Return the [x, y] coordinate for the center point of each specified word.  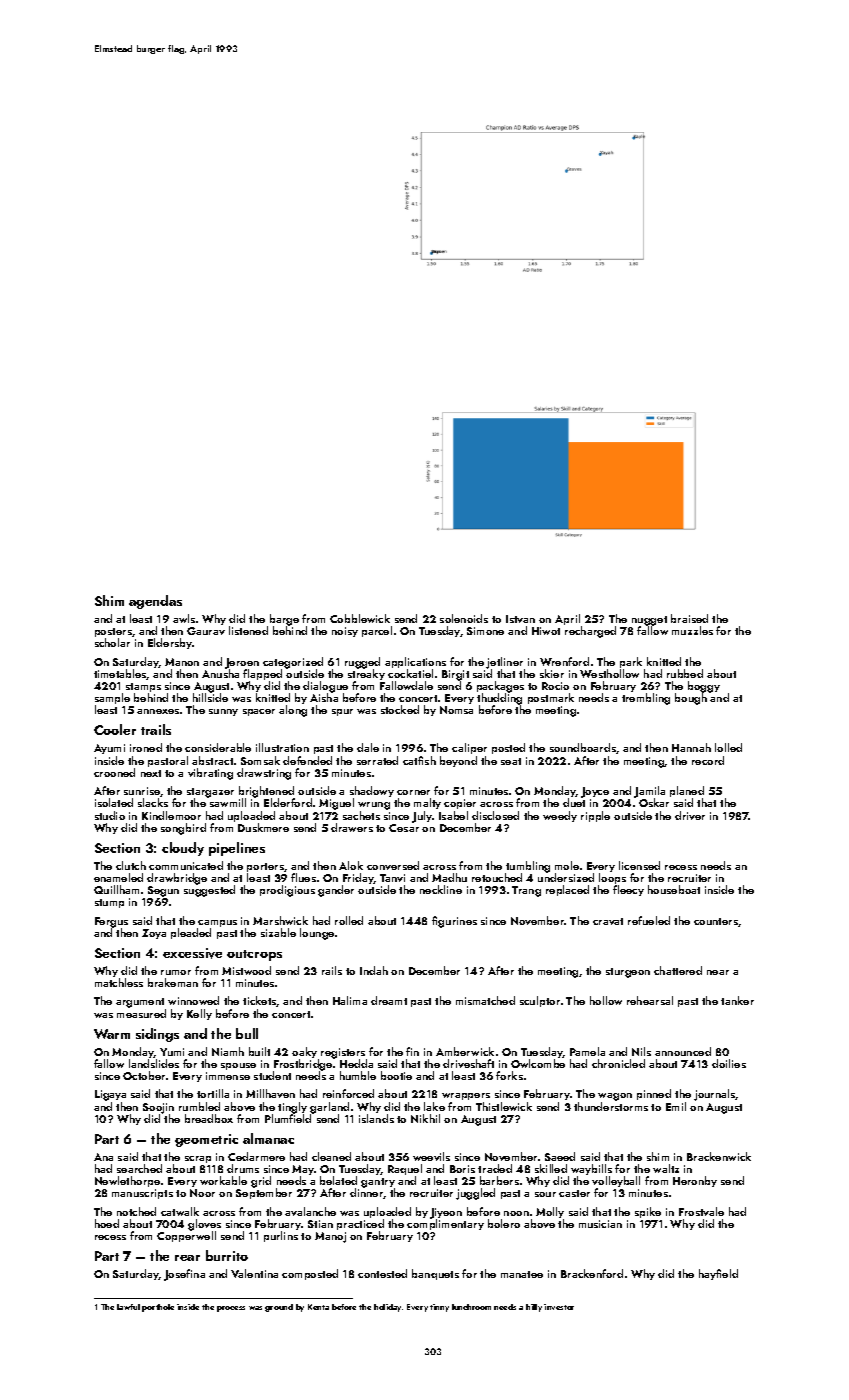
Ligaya [110, 1095]
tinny [439, 1308]
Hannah [691, 747]
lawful [128, 1307]
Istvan [520, 619]
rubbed [685, 673]
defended [307, 760]
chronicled [618, 1063]
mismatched [485, 1000]
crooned [114, 772]
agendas [155, 602]
